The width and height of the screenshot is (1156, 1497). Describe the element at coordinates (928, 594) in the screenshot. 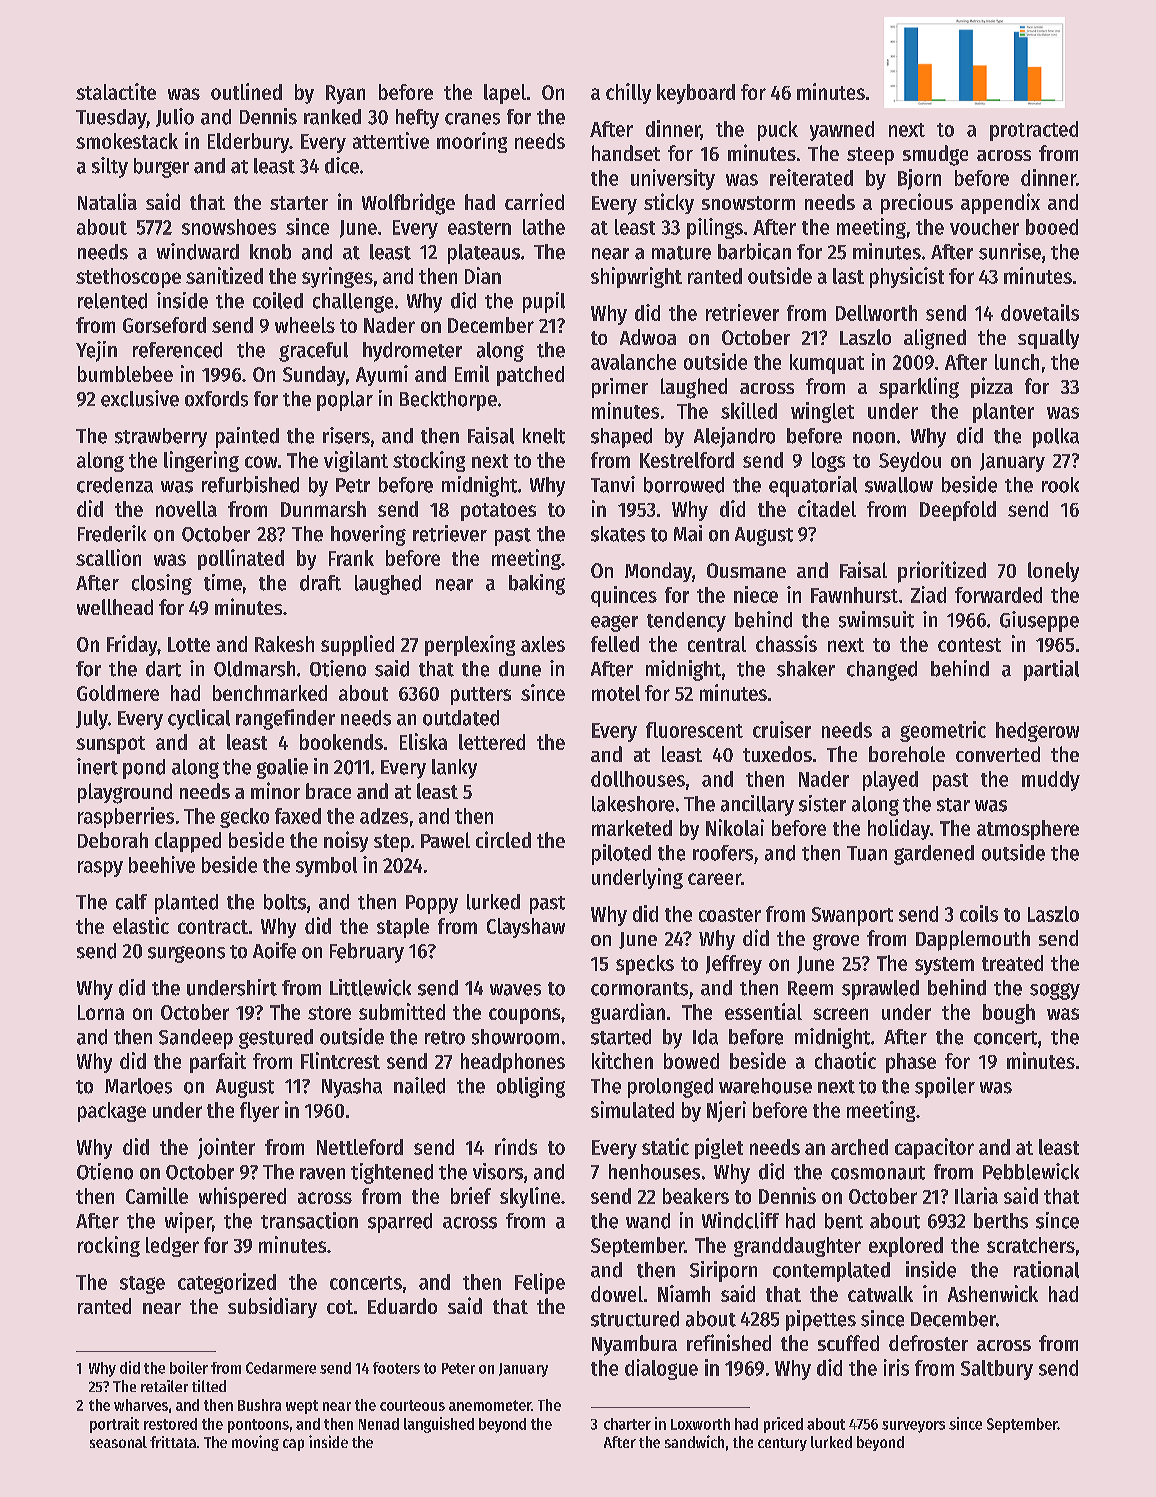

I see `Ziad` at that location.
